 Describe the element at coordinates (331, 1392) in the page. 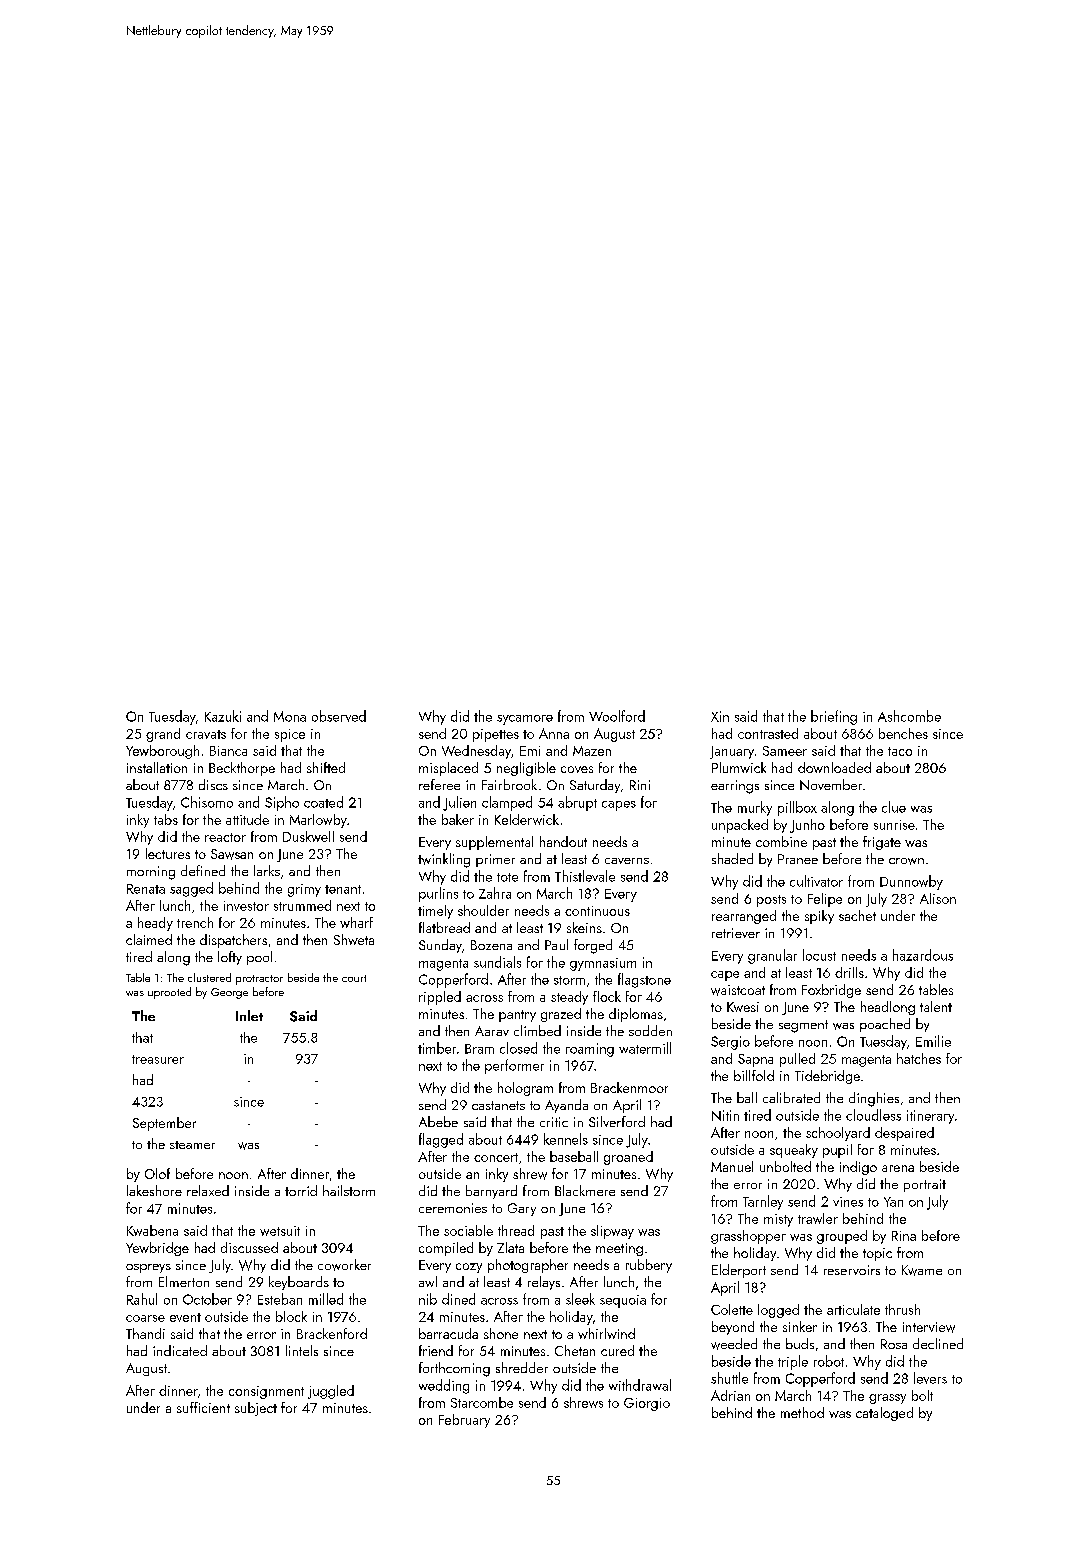

I see `juggled` at that location.
